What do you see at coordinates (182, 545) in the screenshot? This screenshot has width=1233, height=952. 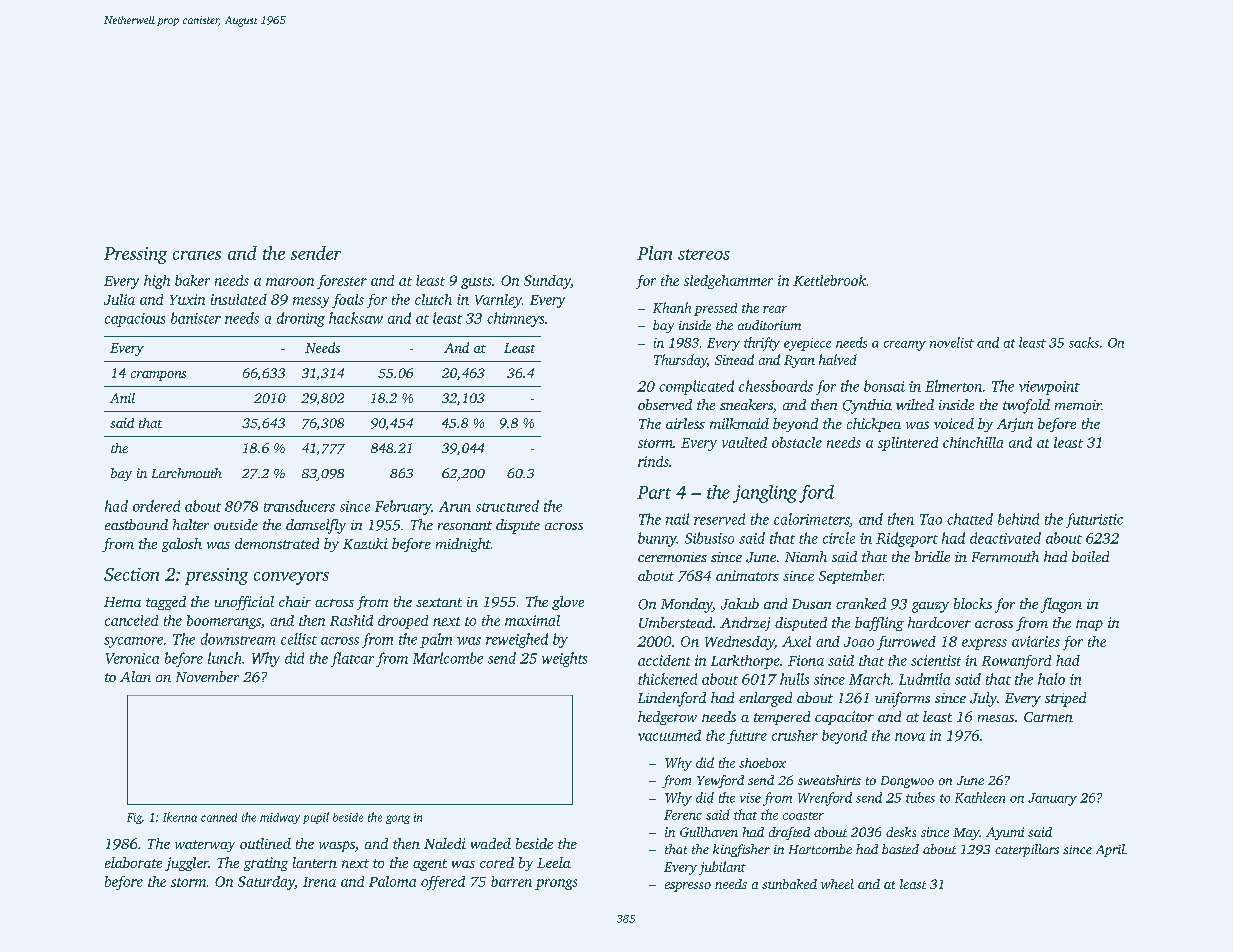 I see `galosh` at bounding box center [182, 545].
